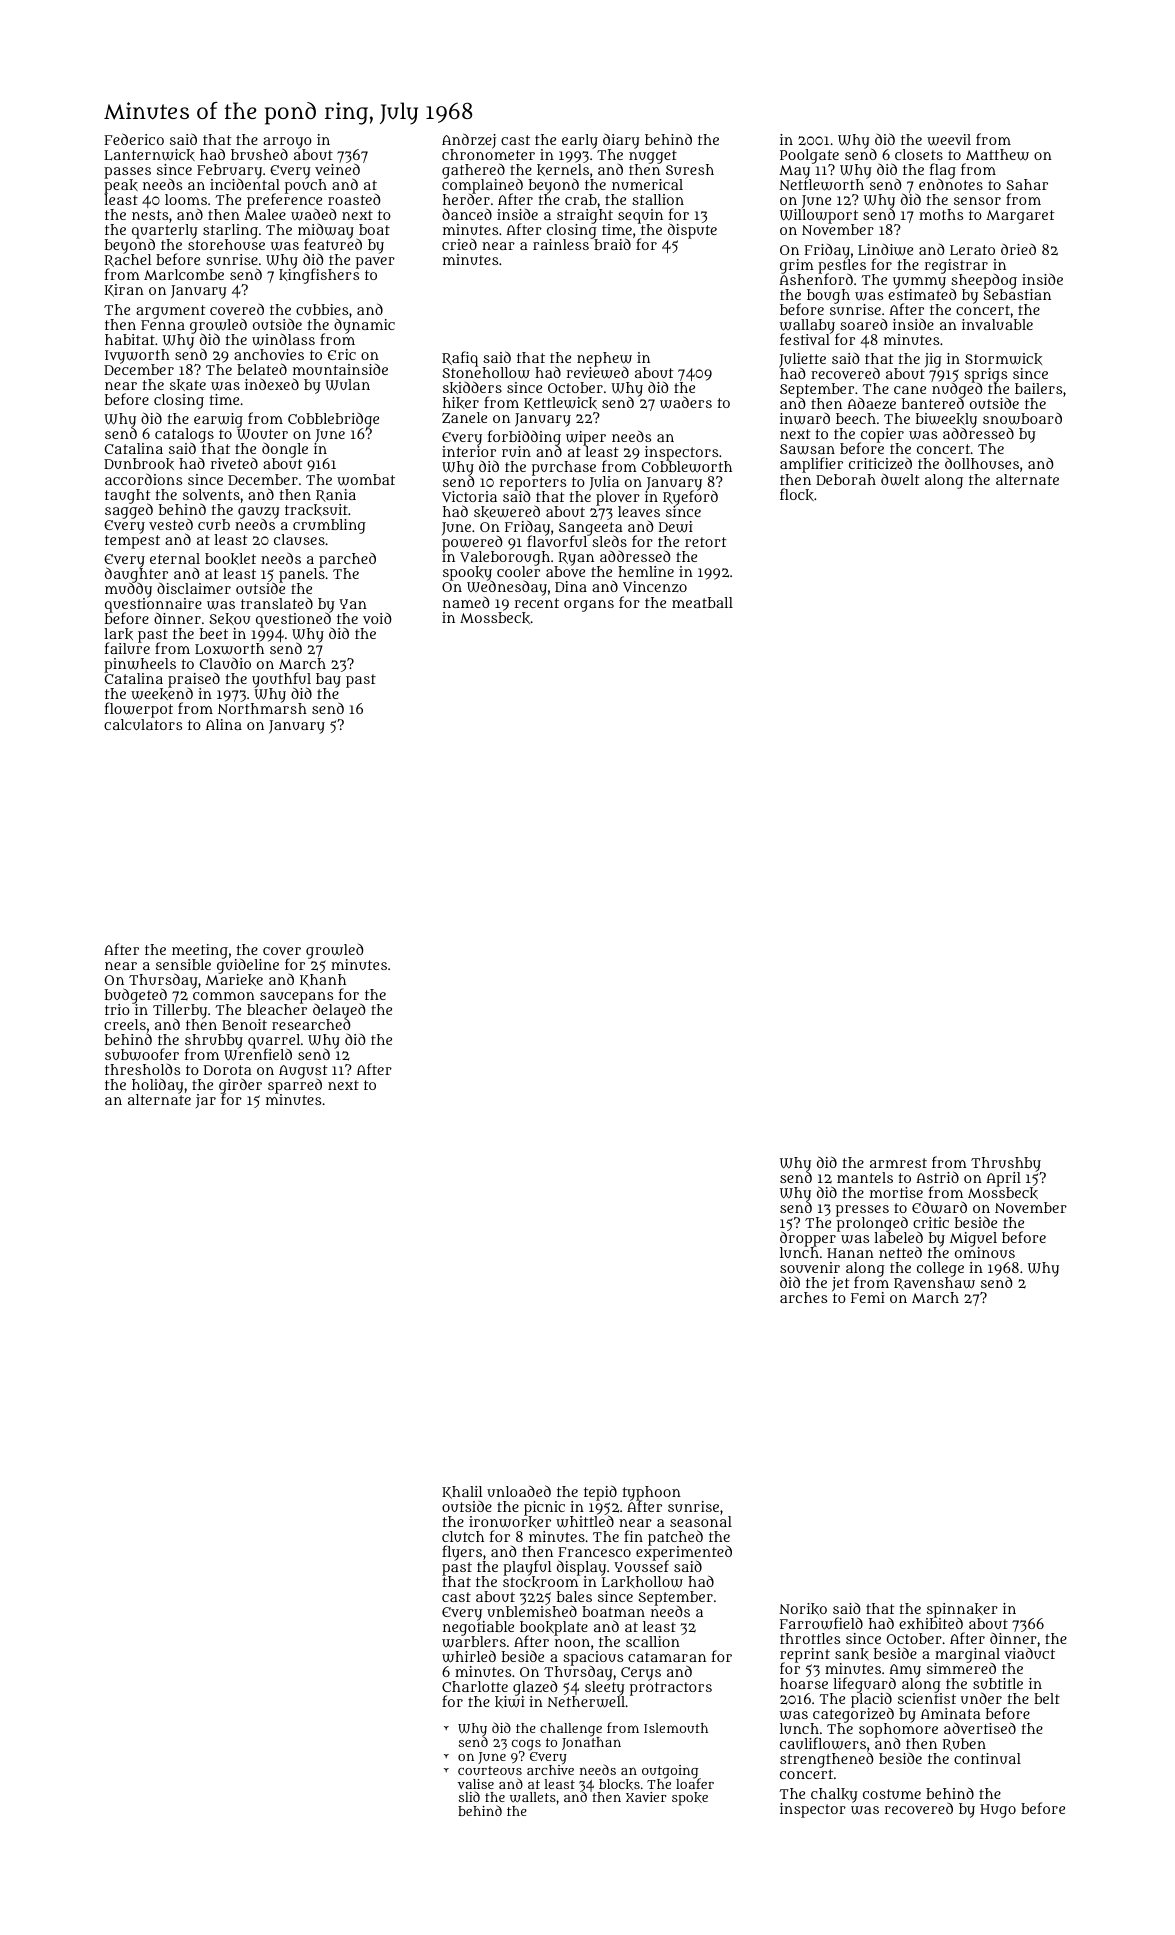 The width and height of the screenshot is (1175, 1935). What do you see at coordinates (998, 1811) in the screenshot?
I see `Hugo` at bounding box center [998, 1811].
